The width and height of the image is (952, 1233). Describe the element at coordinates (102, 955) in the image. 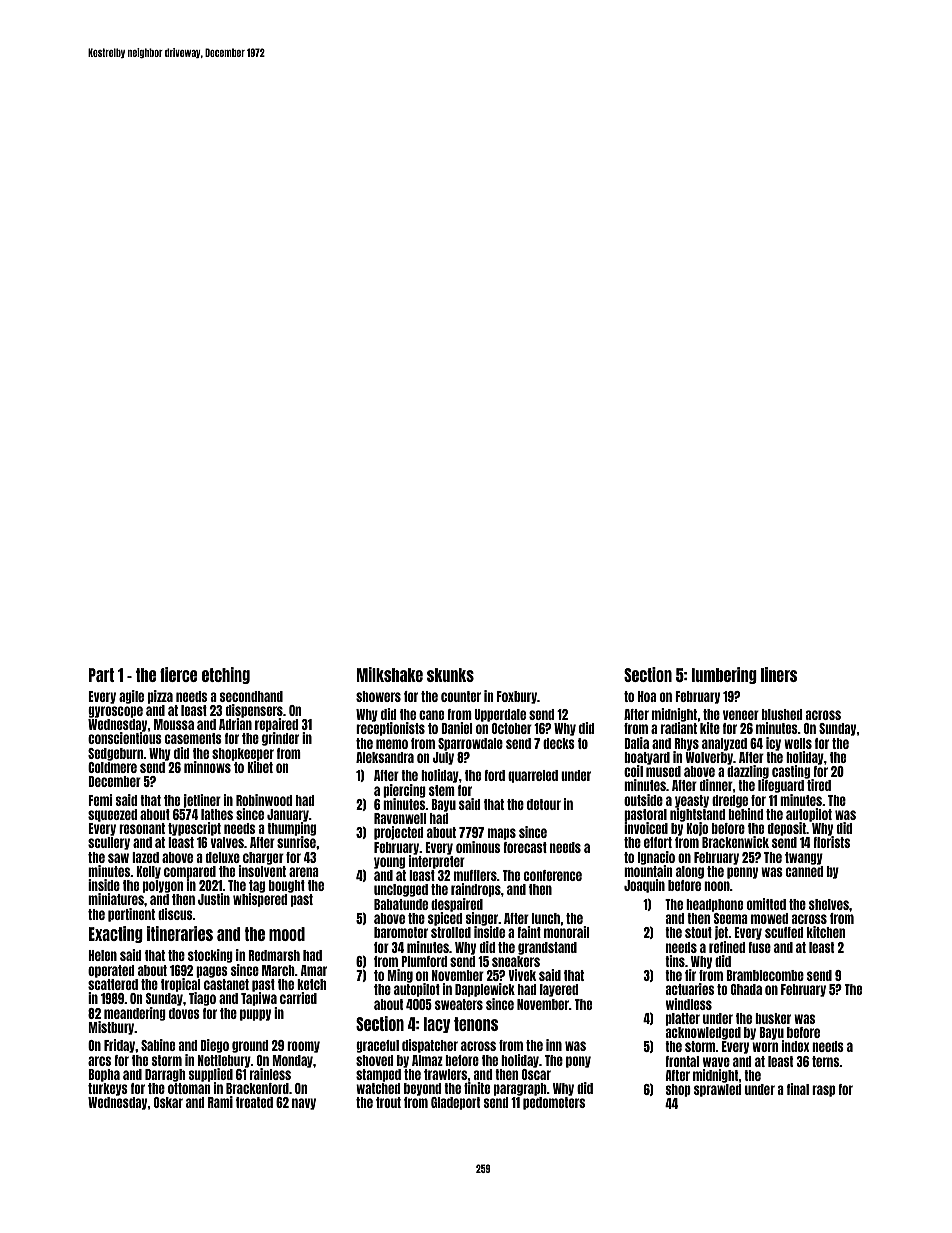

I see `Helen` at that location.
